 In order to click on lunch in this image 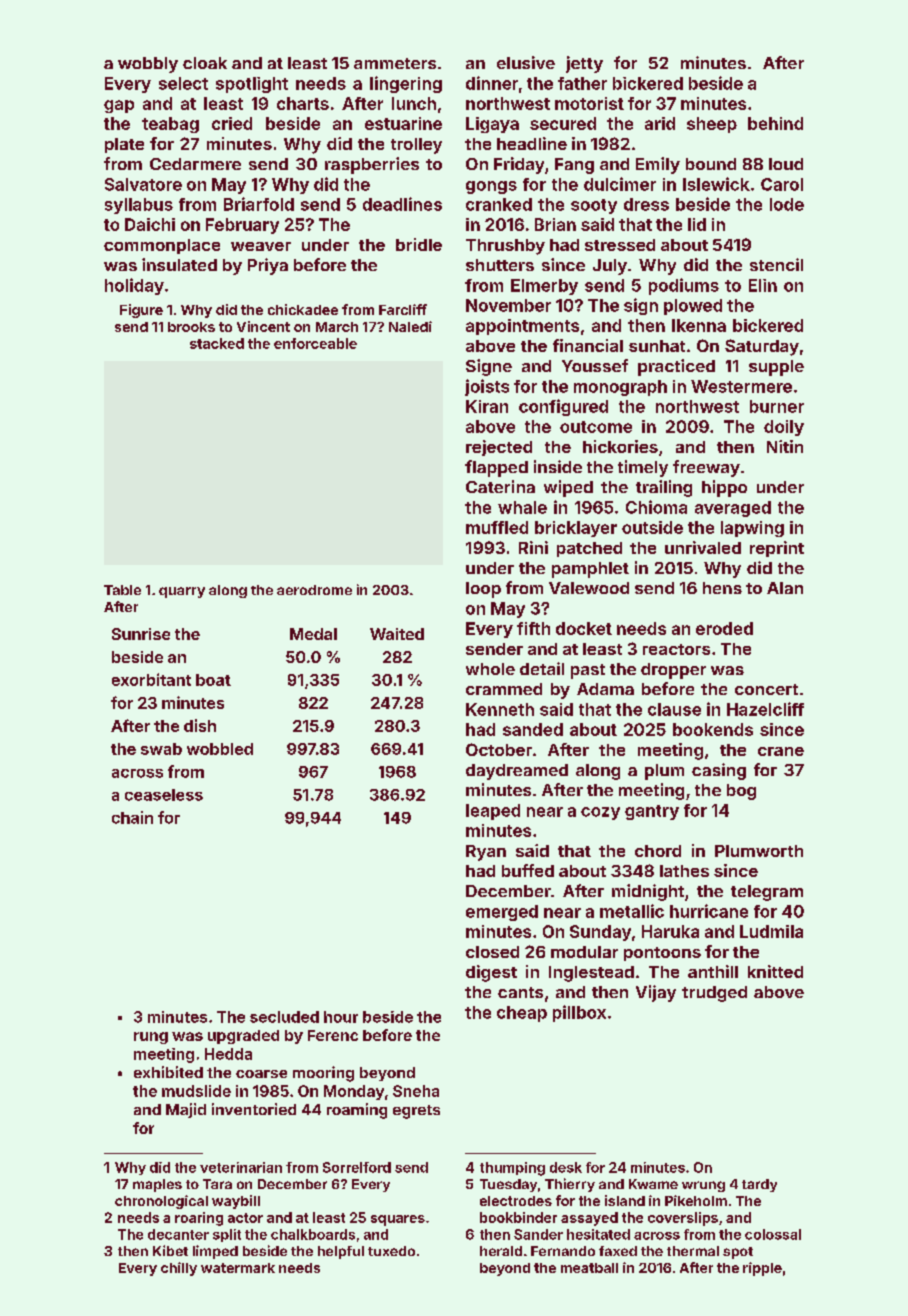, I will do `click(414, 103)`.
